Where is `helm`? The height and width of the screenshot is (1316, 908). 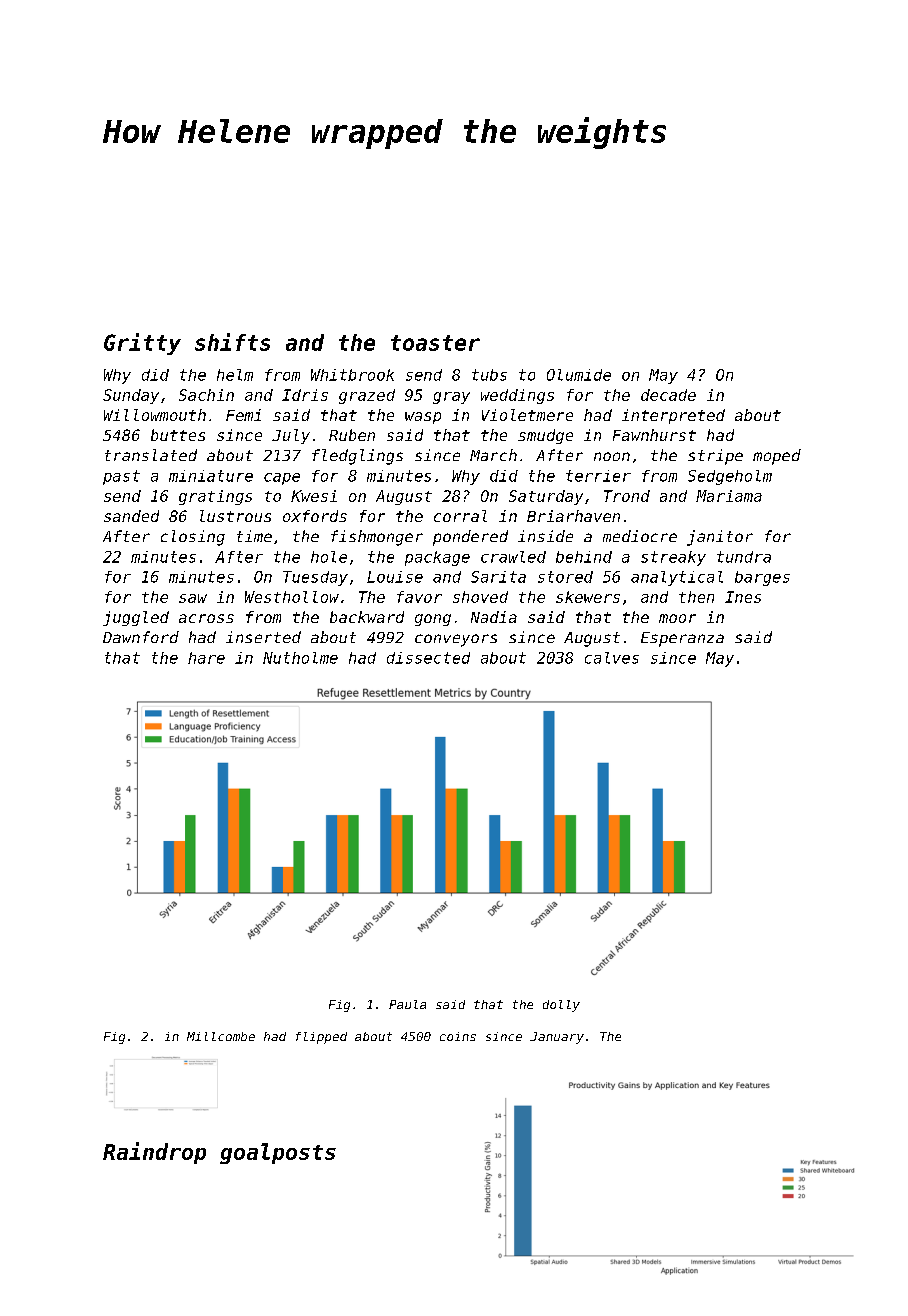
helm is located at coordinates (235, 375).
